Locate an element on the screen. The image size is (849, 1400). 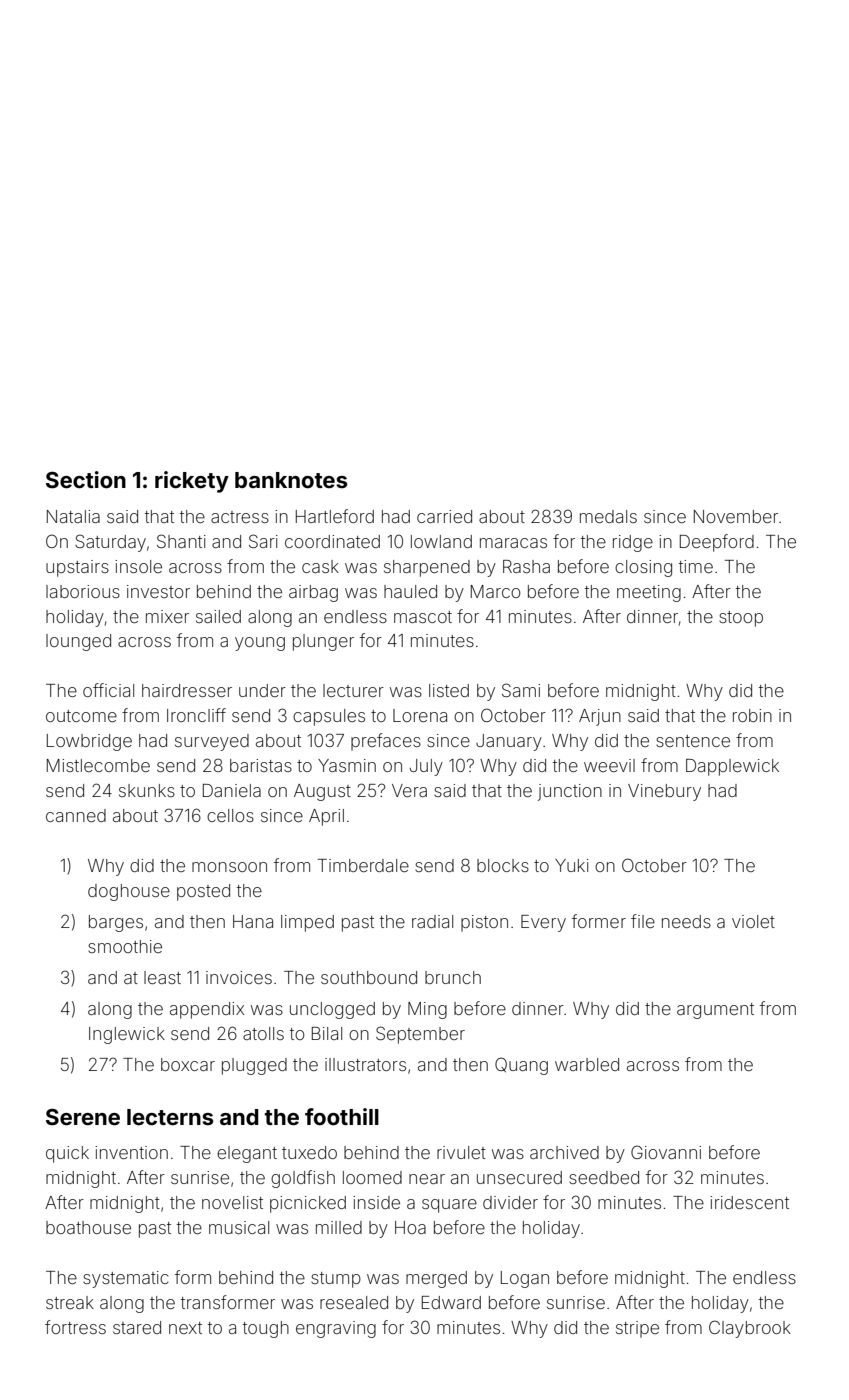
skunks is located at coordinates (147, 790).
